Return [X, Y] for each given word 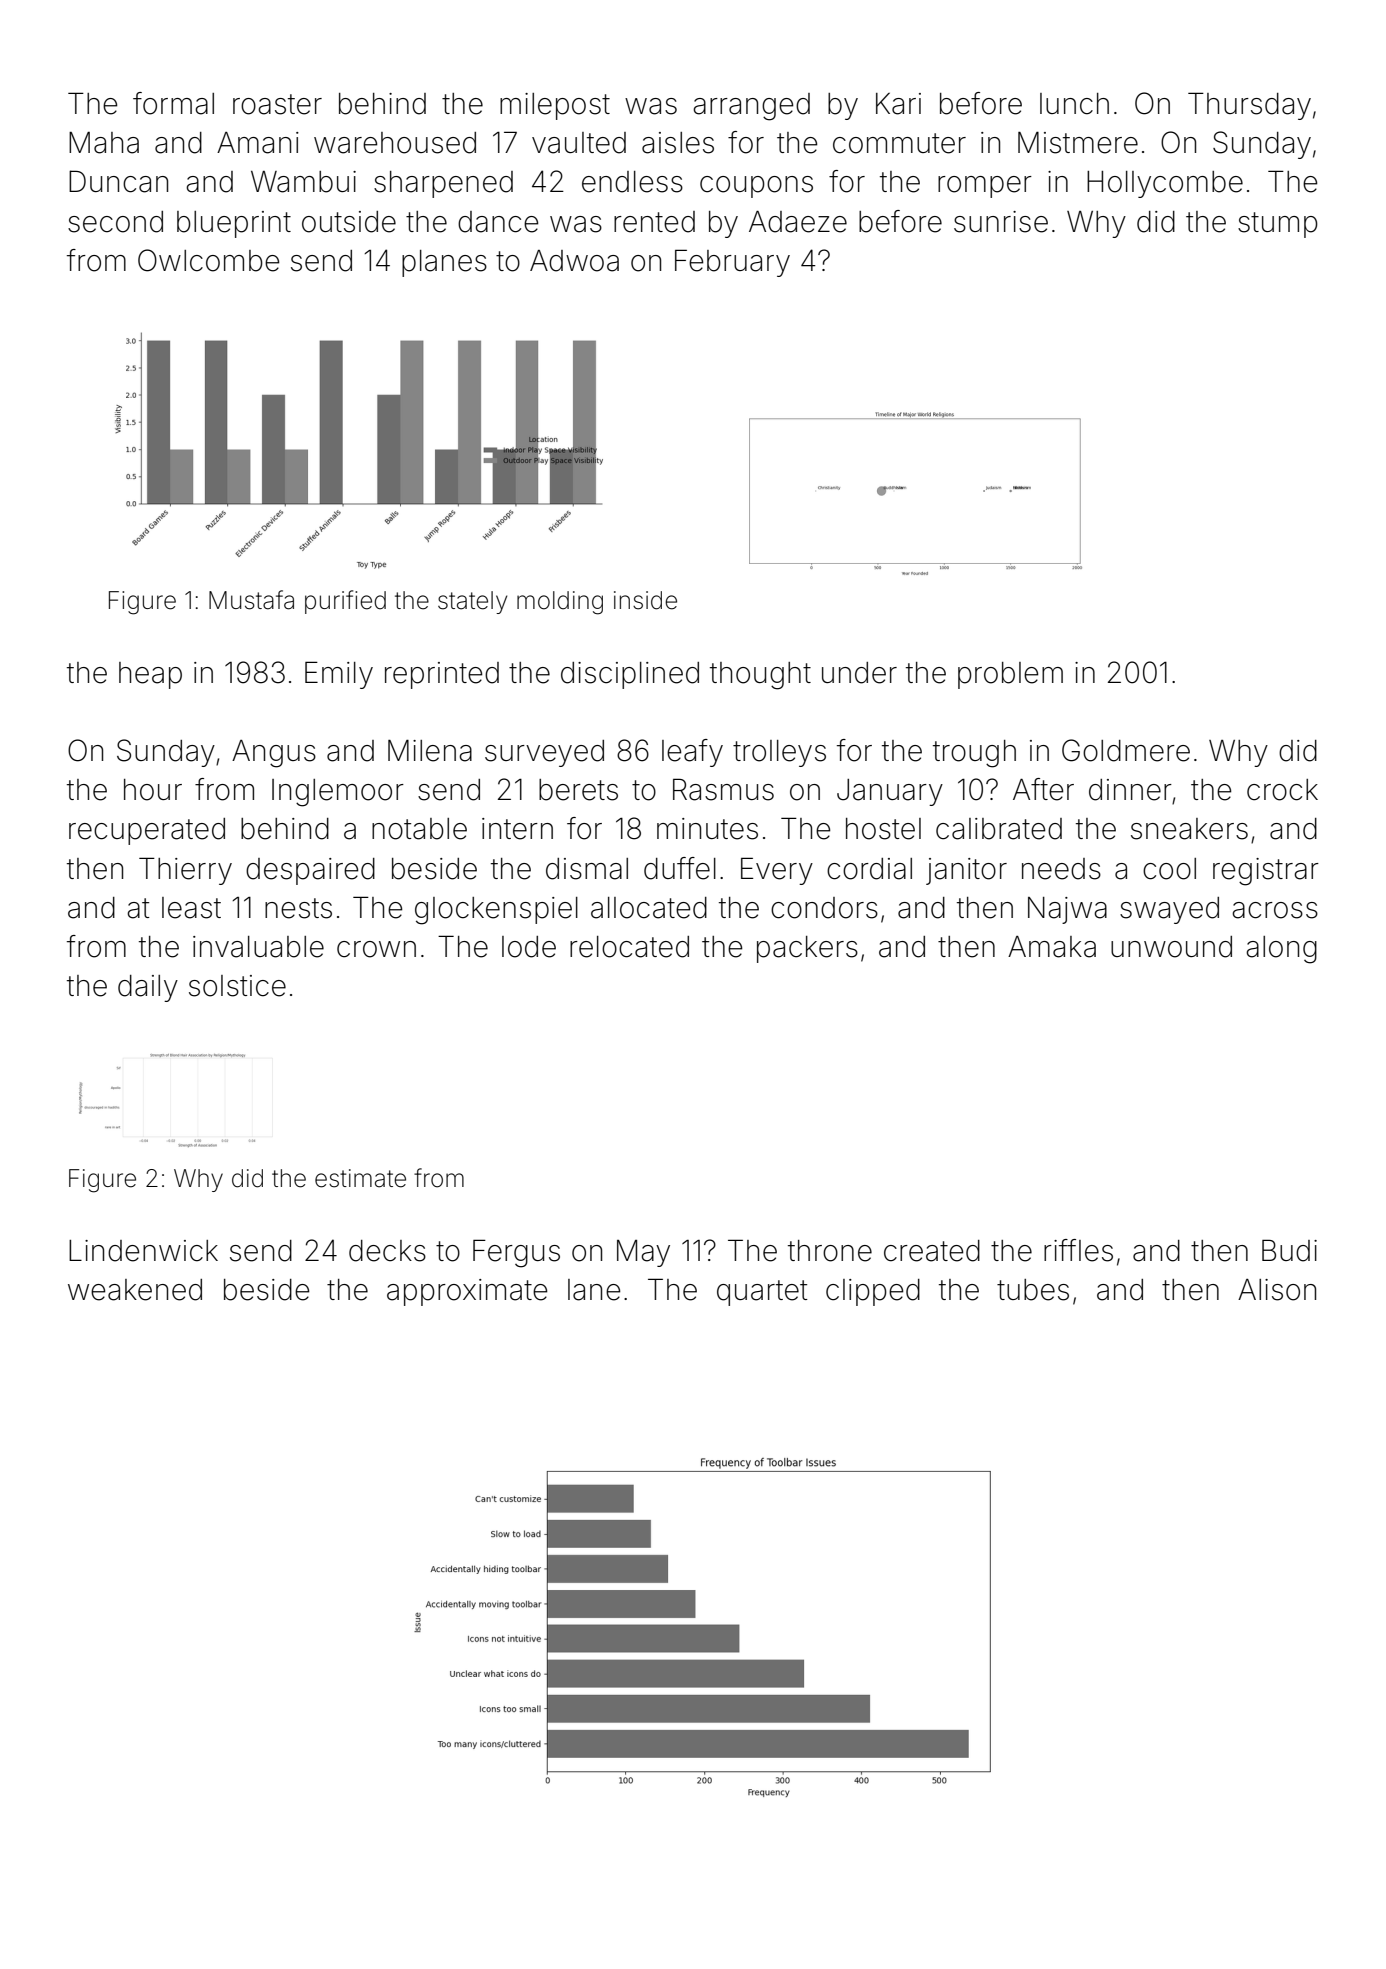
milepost [555, 106]
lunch [1074, 104]
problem [1010, 675]
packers [807, 949]
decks [387, 1251]
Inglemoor [338, 793]
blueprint [234, 224]
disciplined [630, 675]
